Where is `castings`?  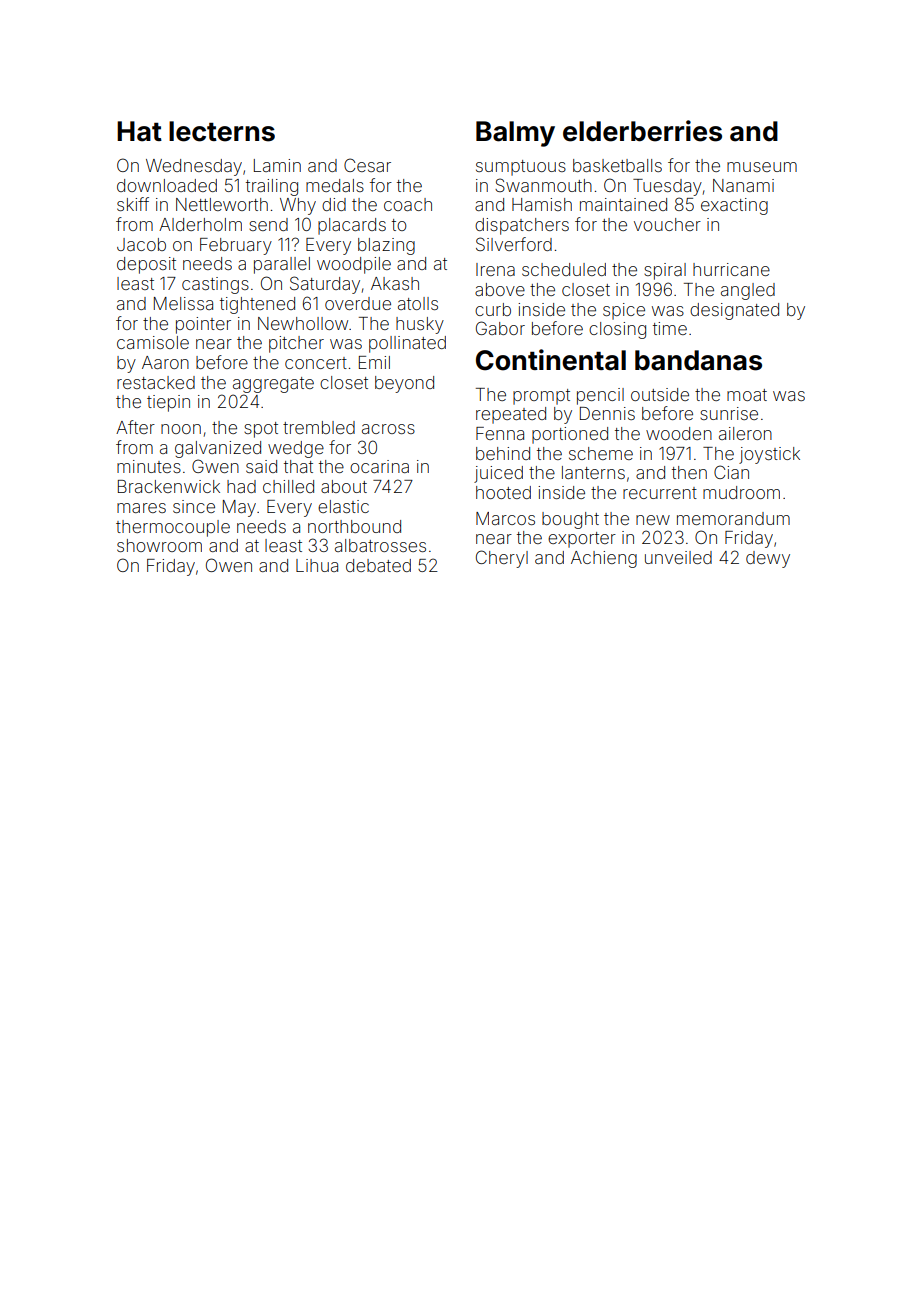
castings is located at coordinates (215, 285).
